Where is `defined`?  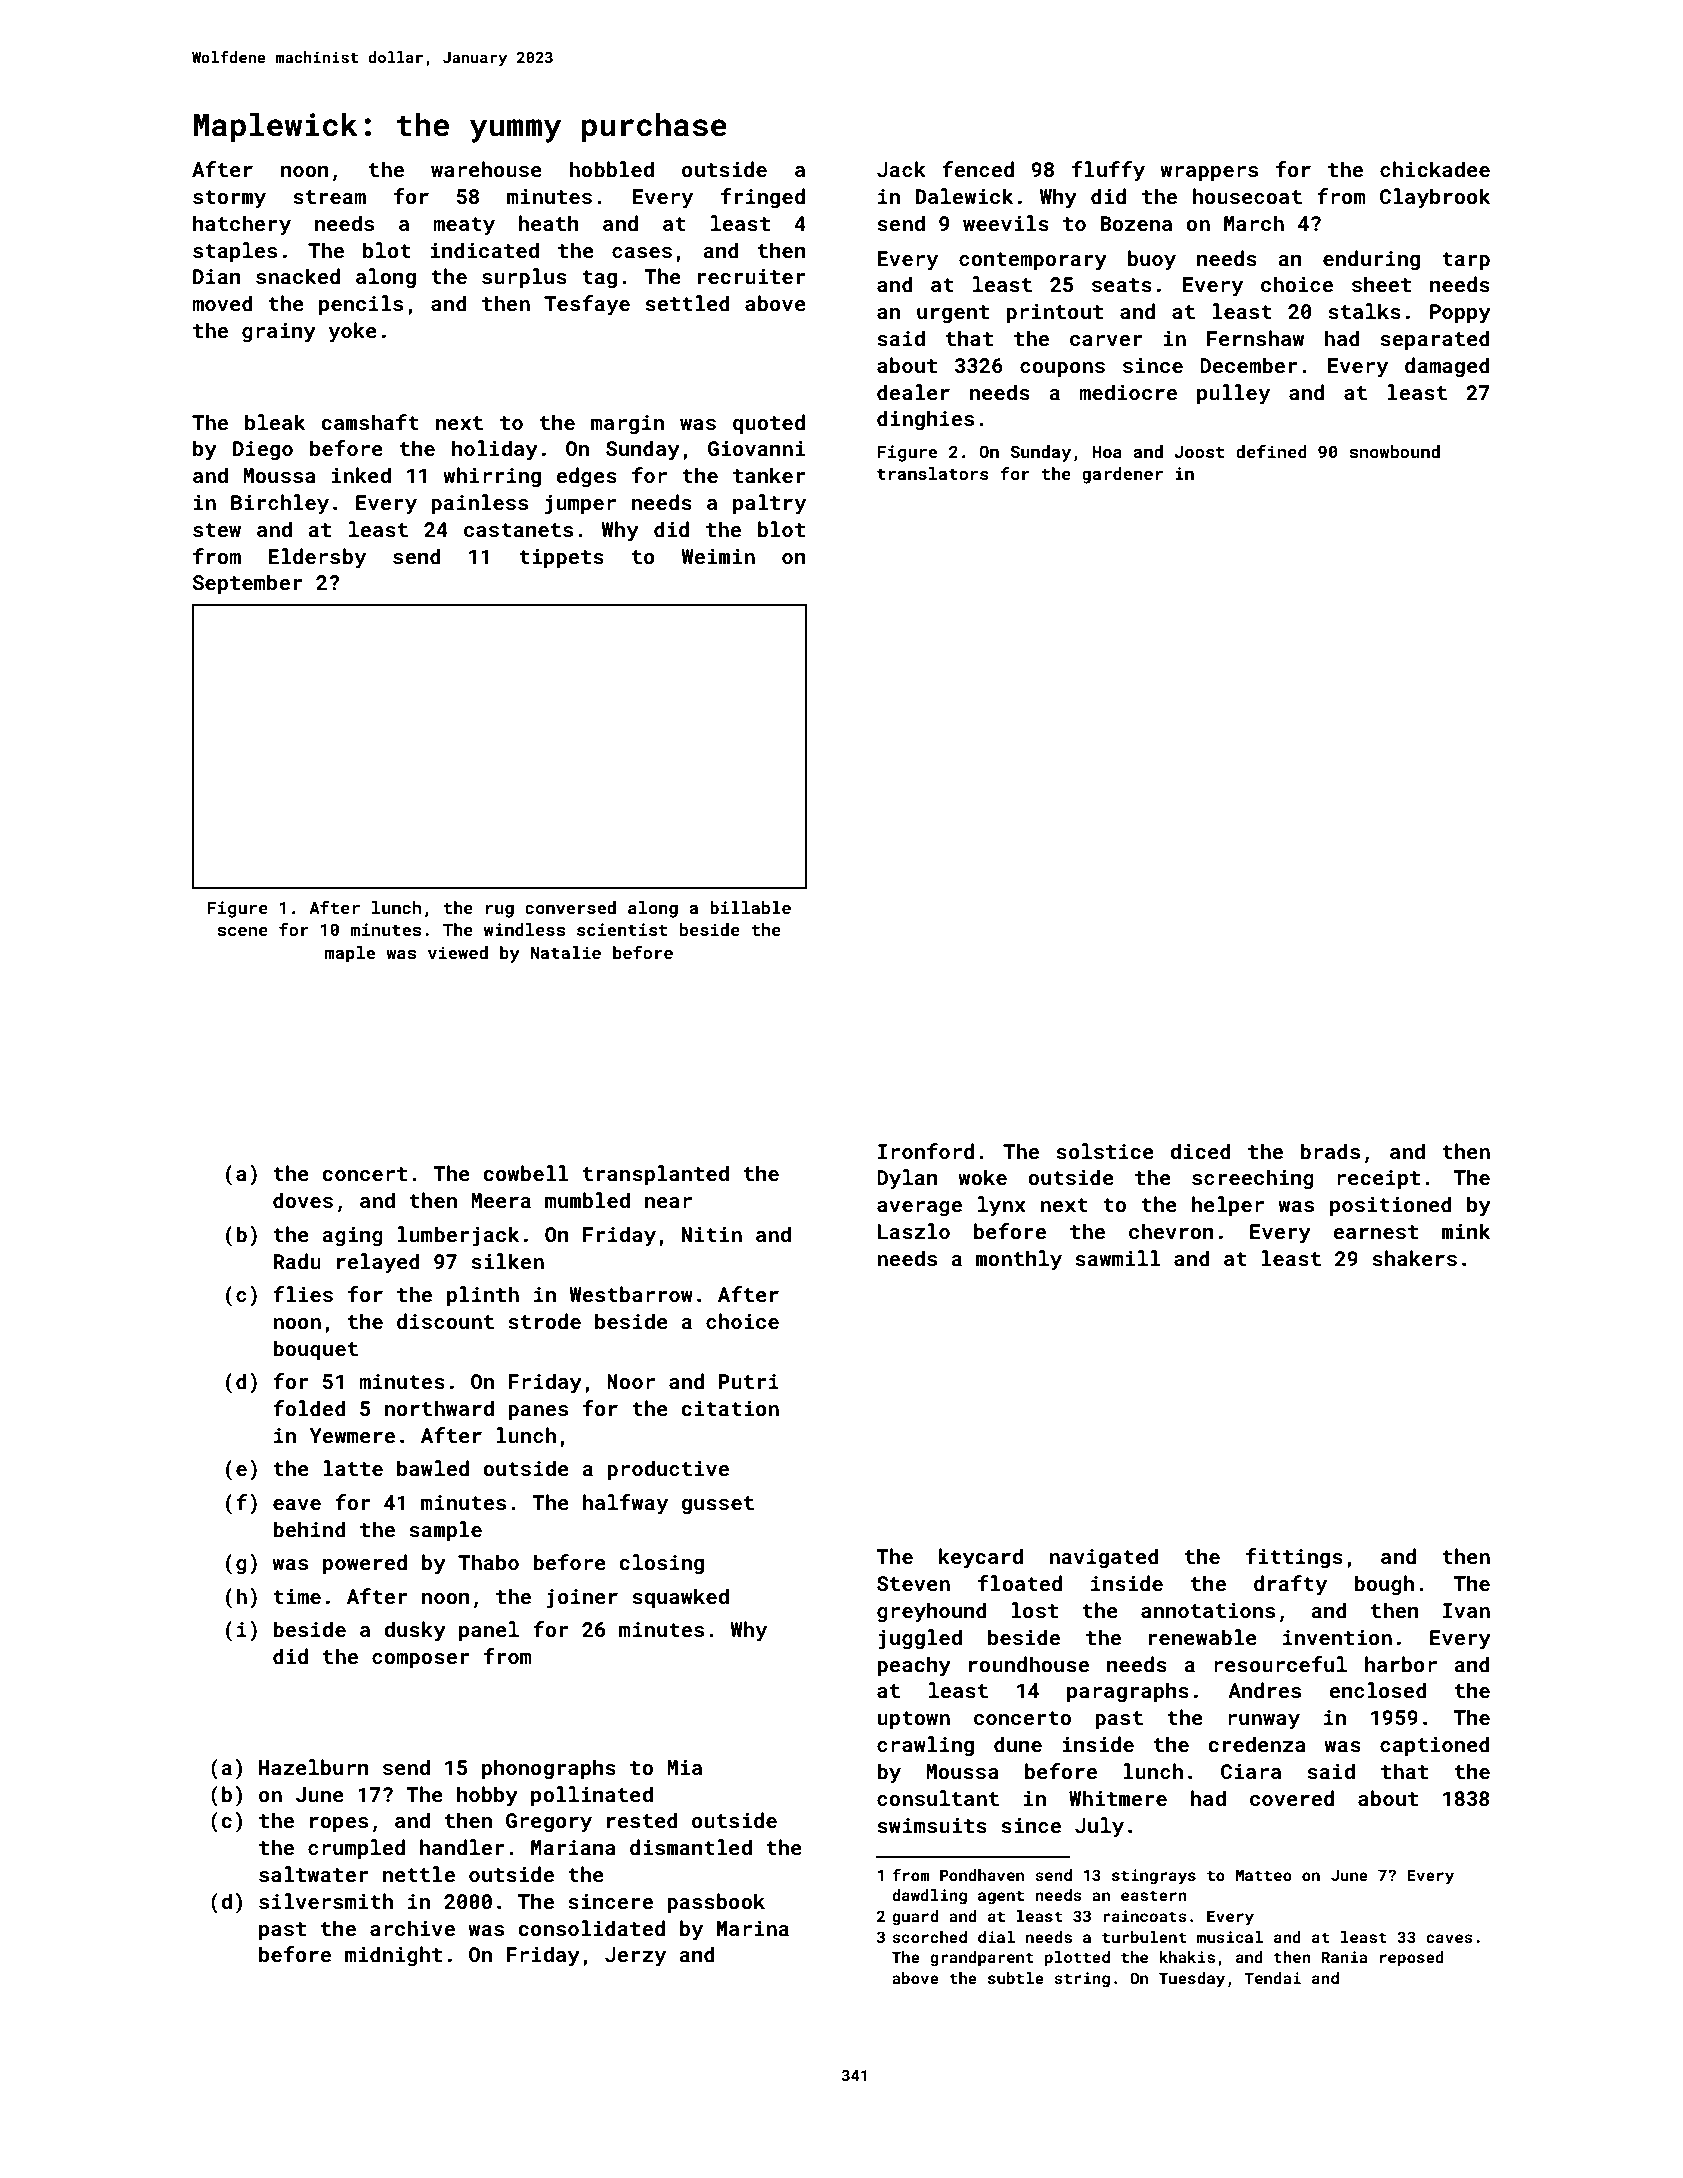
defined is located at coordinates (1271, 451).
